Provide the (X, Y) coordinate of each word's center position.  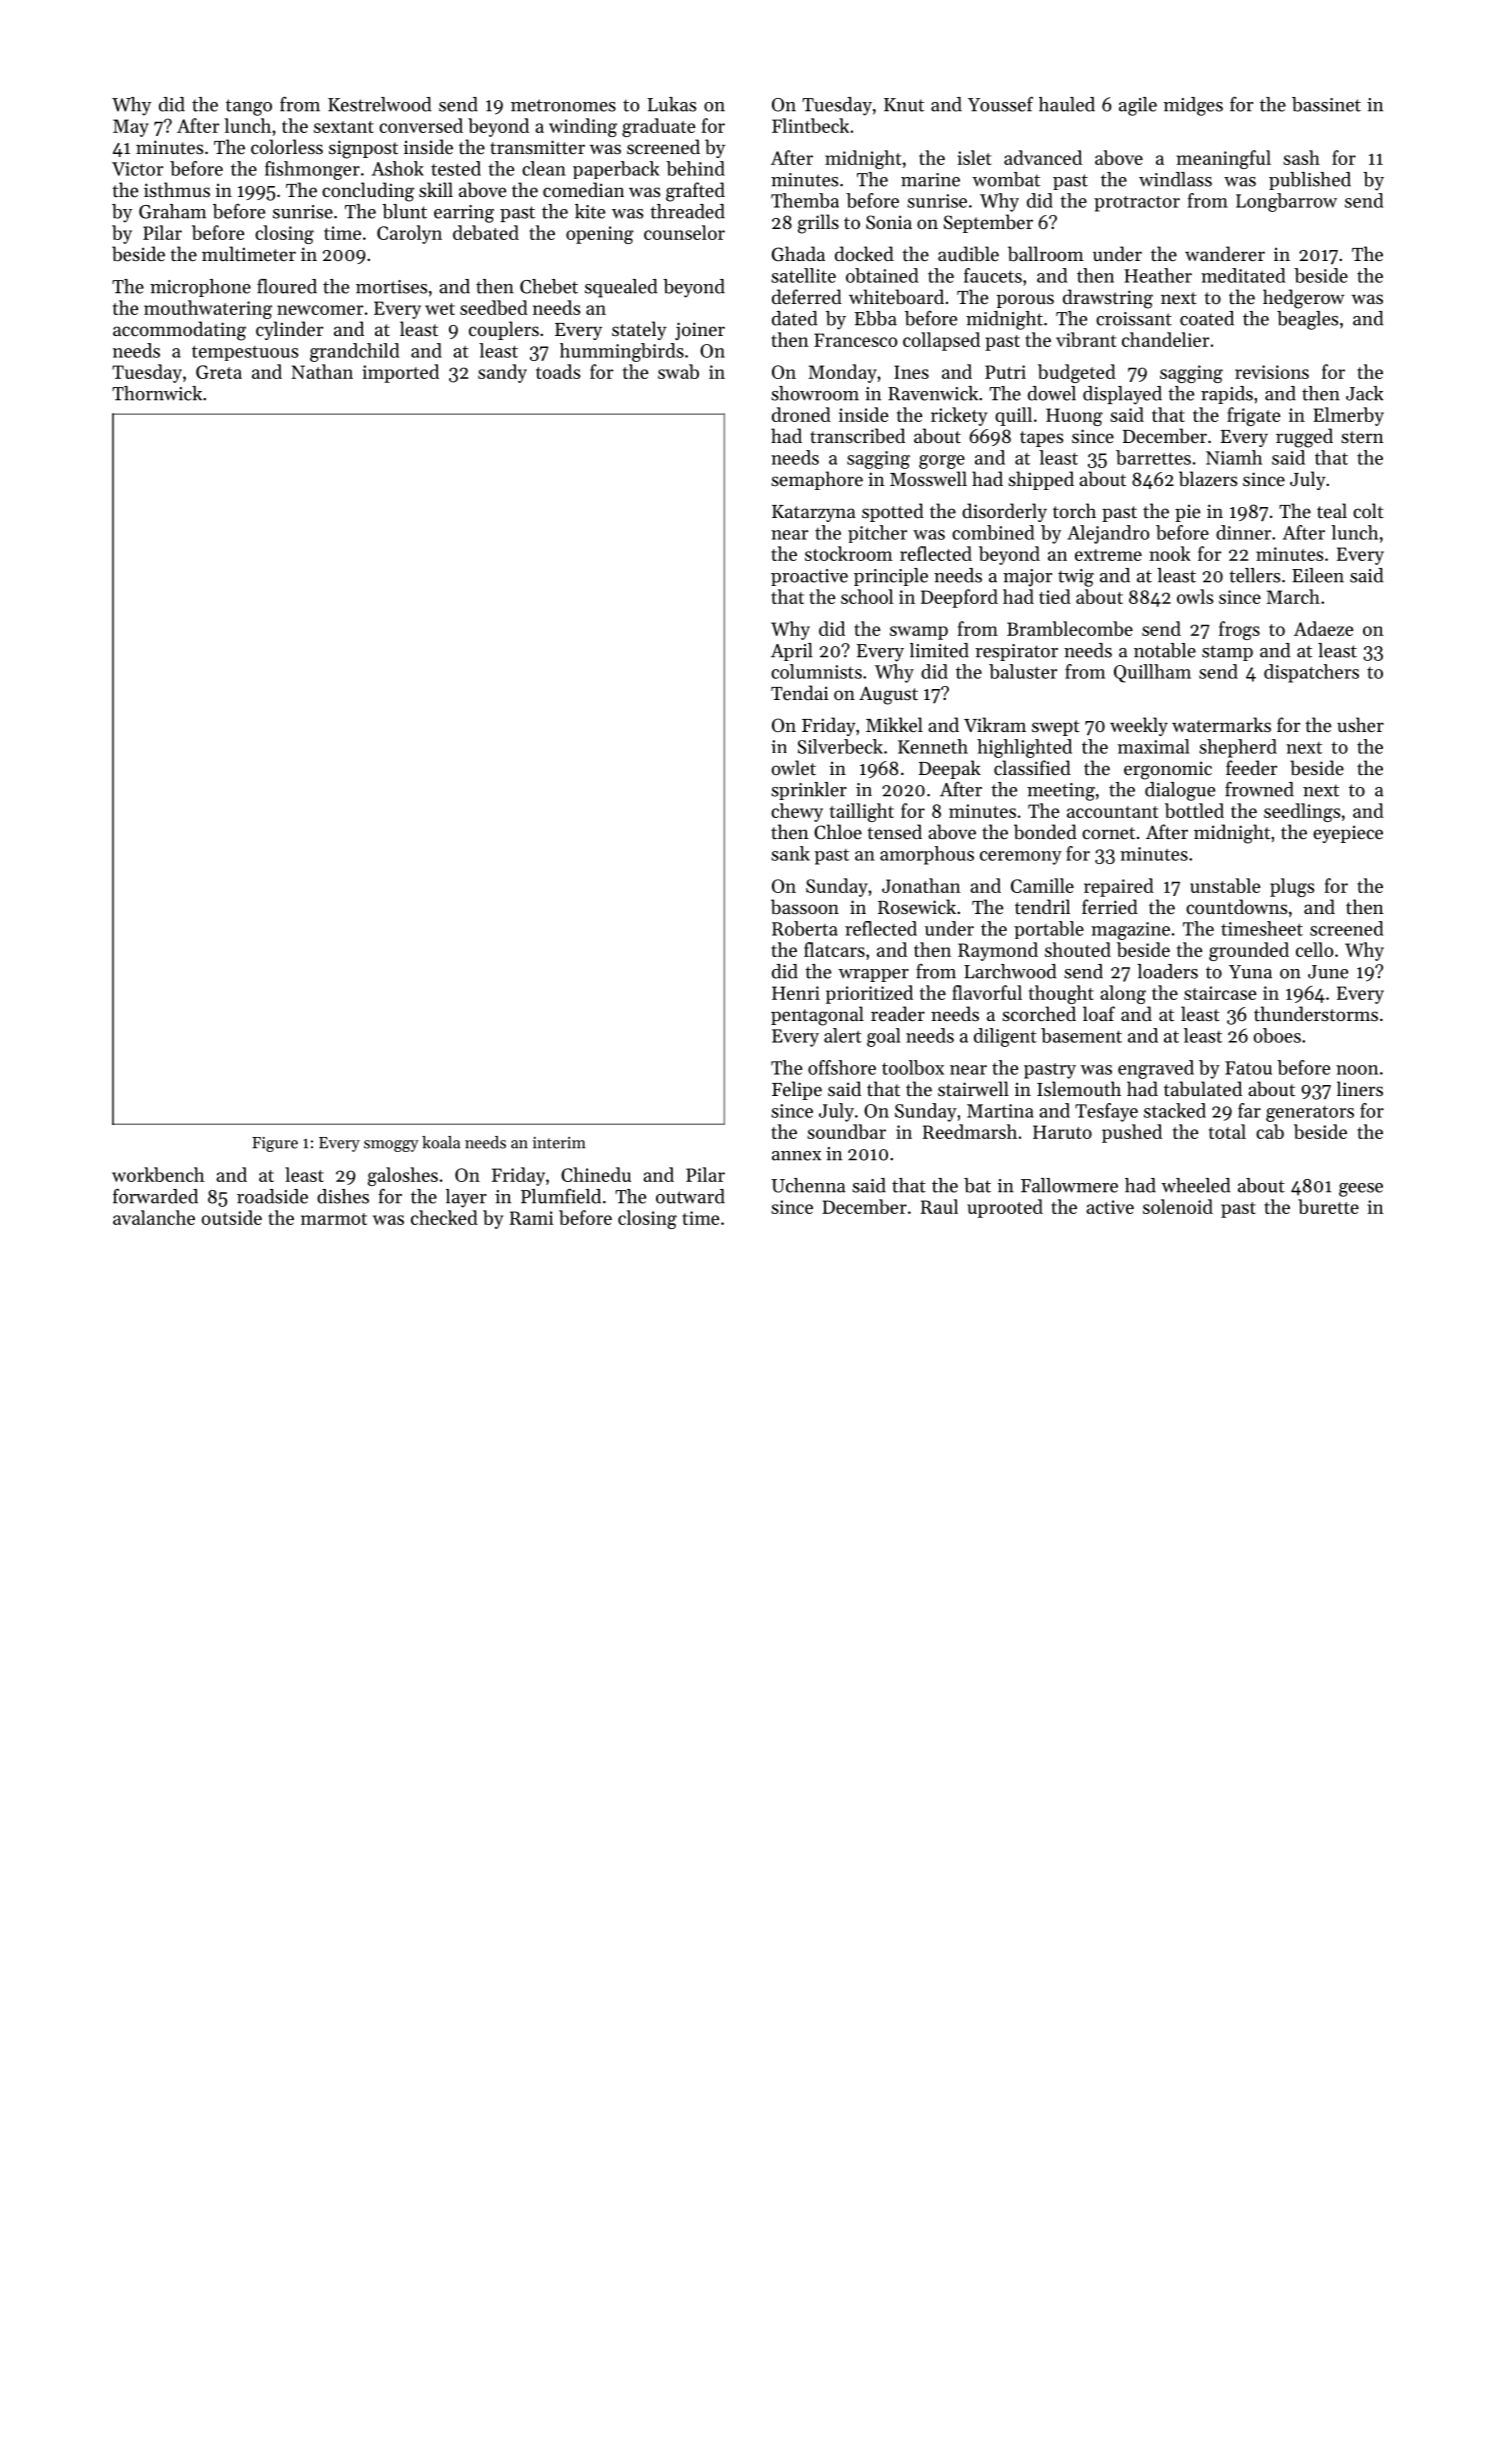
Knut (904, 105)
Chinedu (596, 1174)
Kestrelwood (379, 104)
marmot (334, 1219)
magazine (1130, 931)
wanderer (1225, 253)
